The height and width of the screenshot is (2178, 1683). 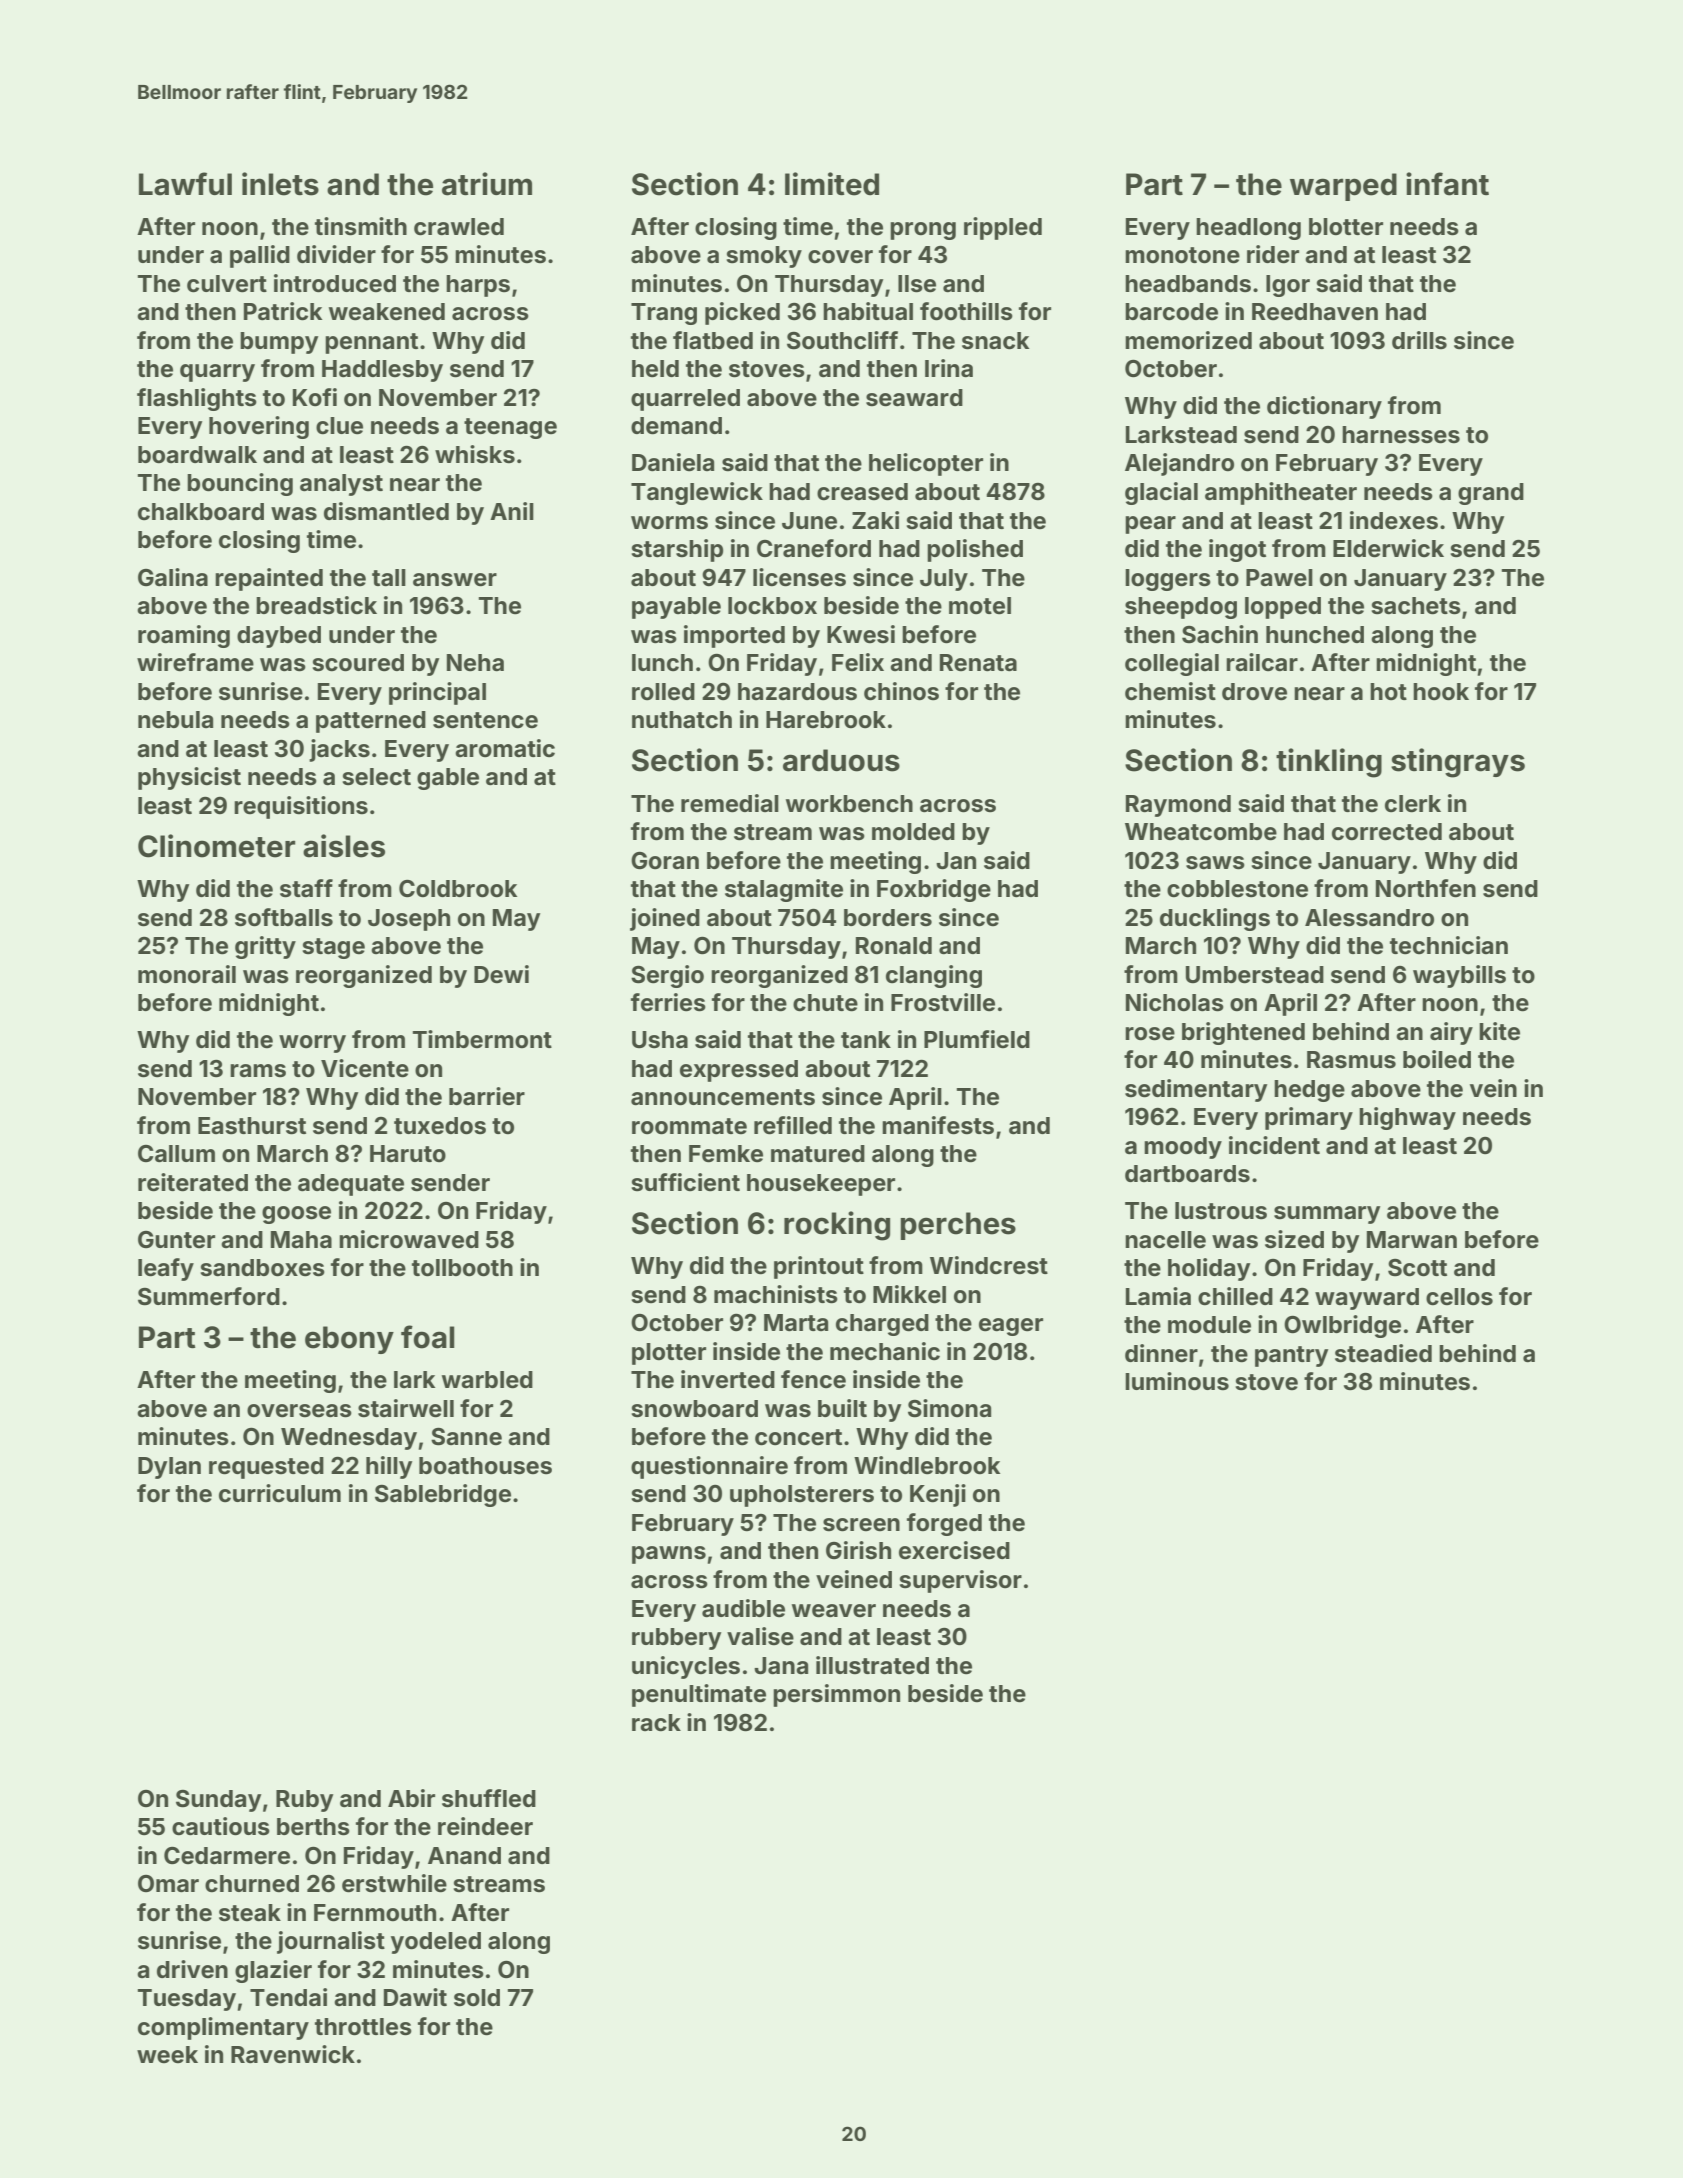 I want to click on Felix, so click(x=858, y=662).
